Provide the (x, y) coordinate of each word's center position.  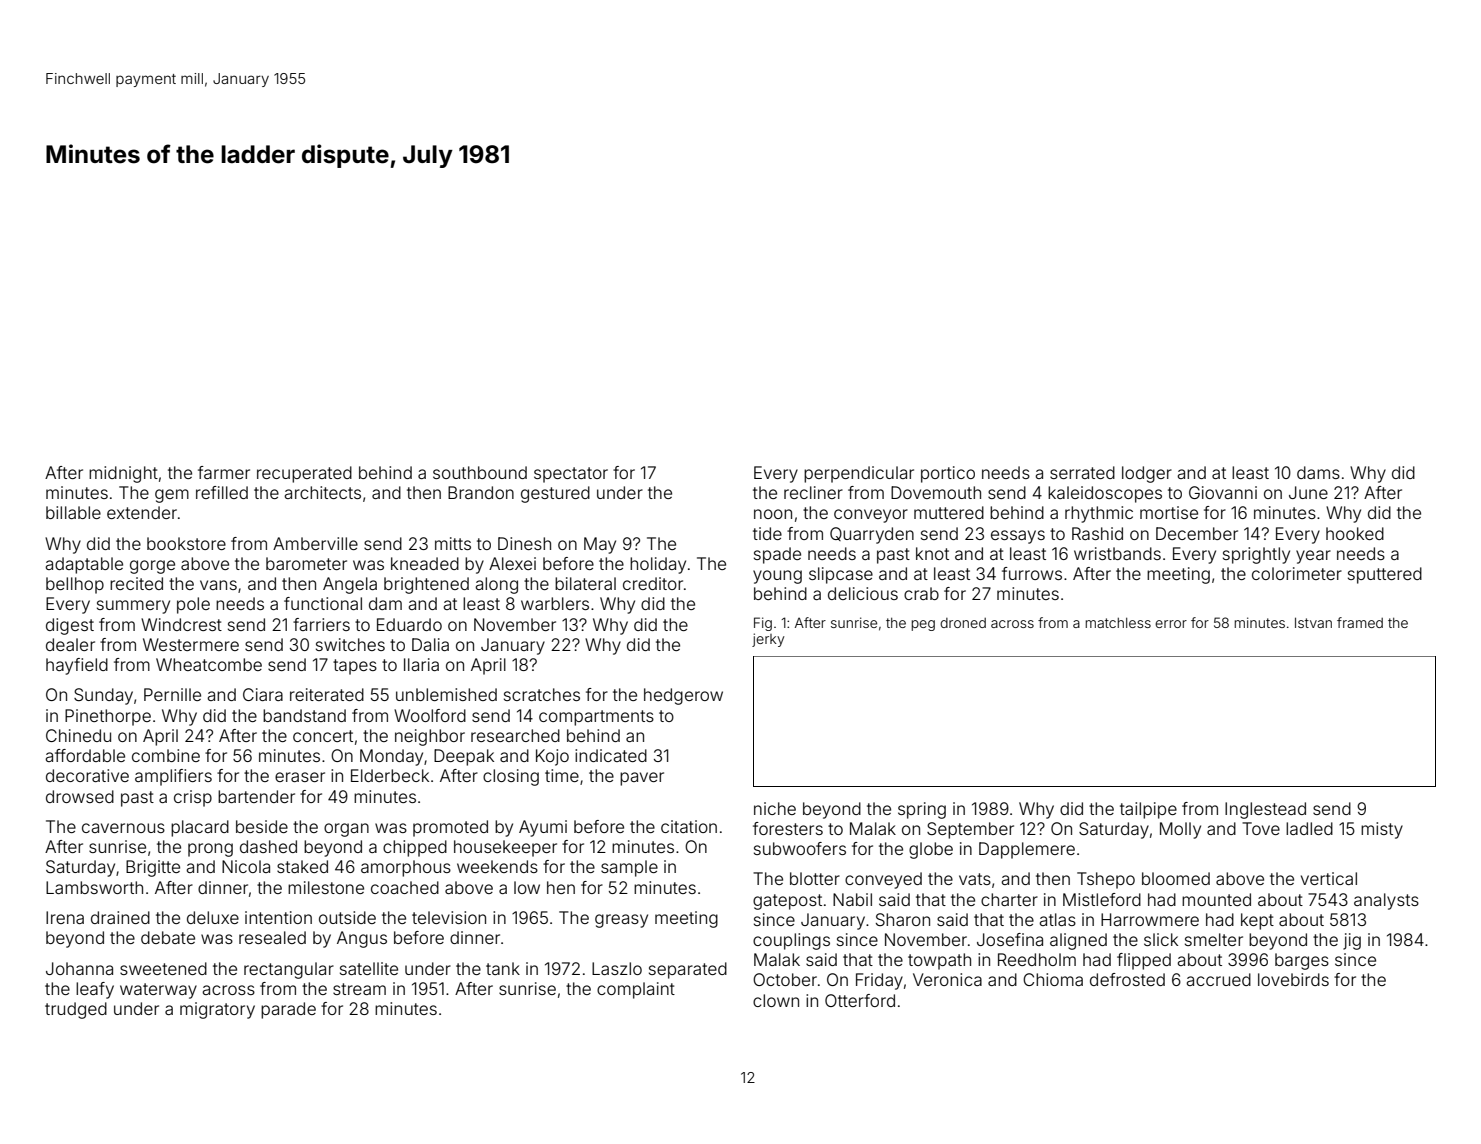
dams (1318, 472)
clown (776, 1000)
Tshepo (1106, 880)
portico (948, 474)
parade (288, 1010)
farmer (224, 472)
